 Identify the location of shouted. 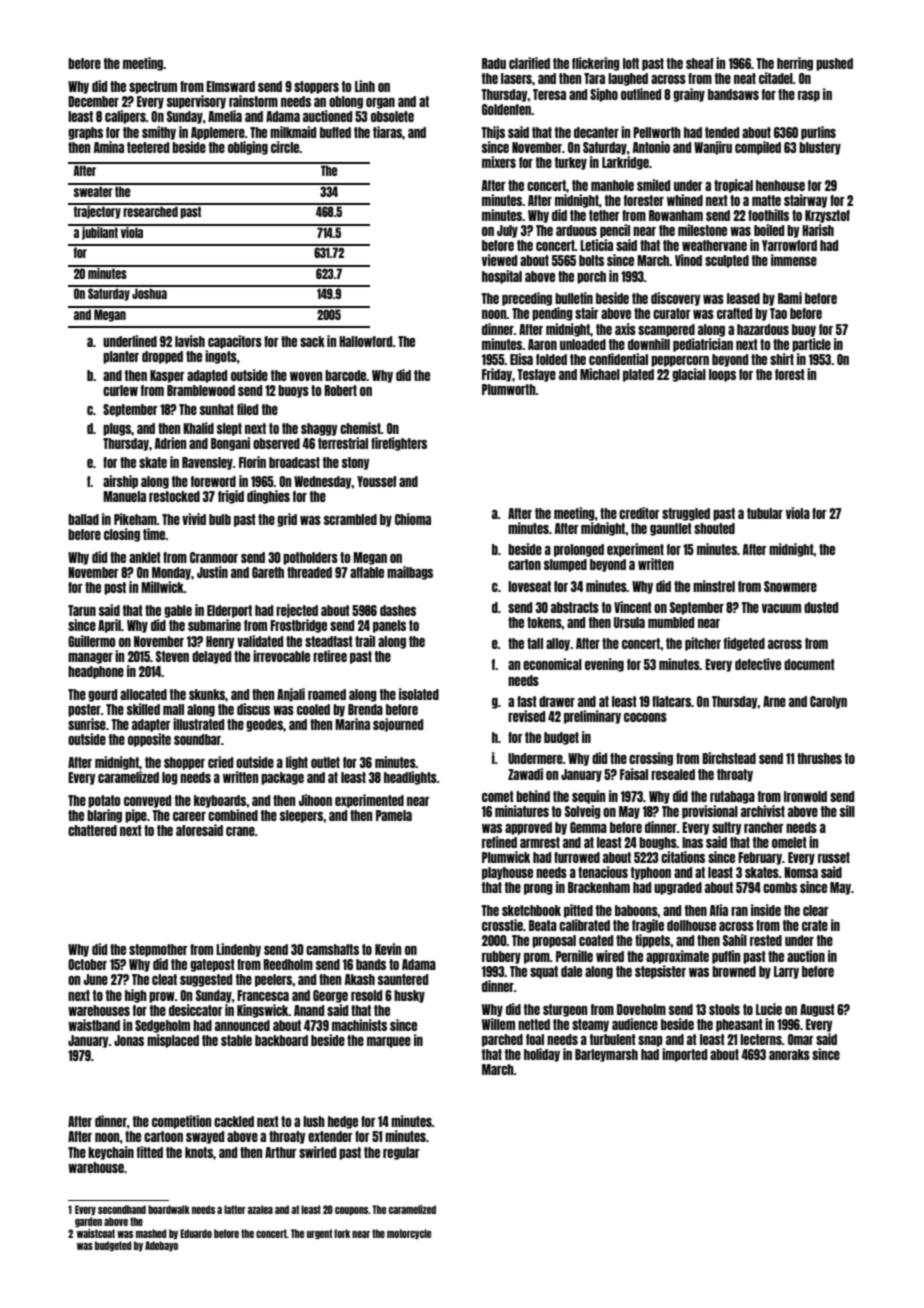
(714, 528).
